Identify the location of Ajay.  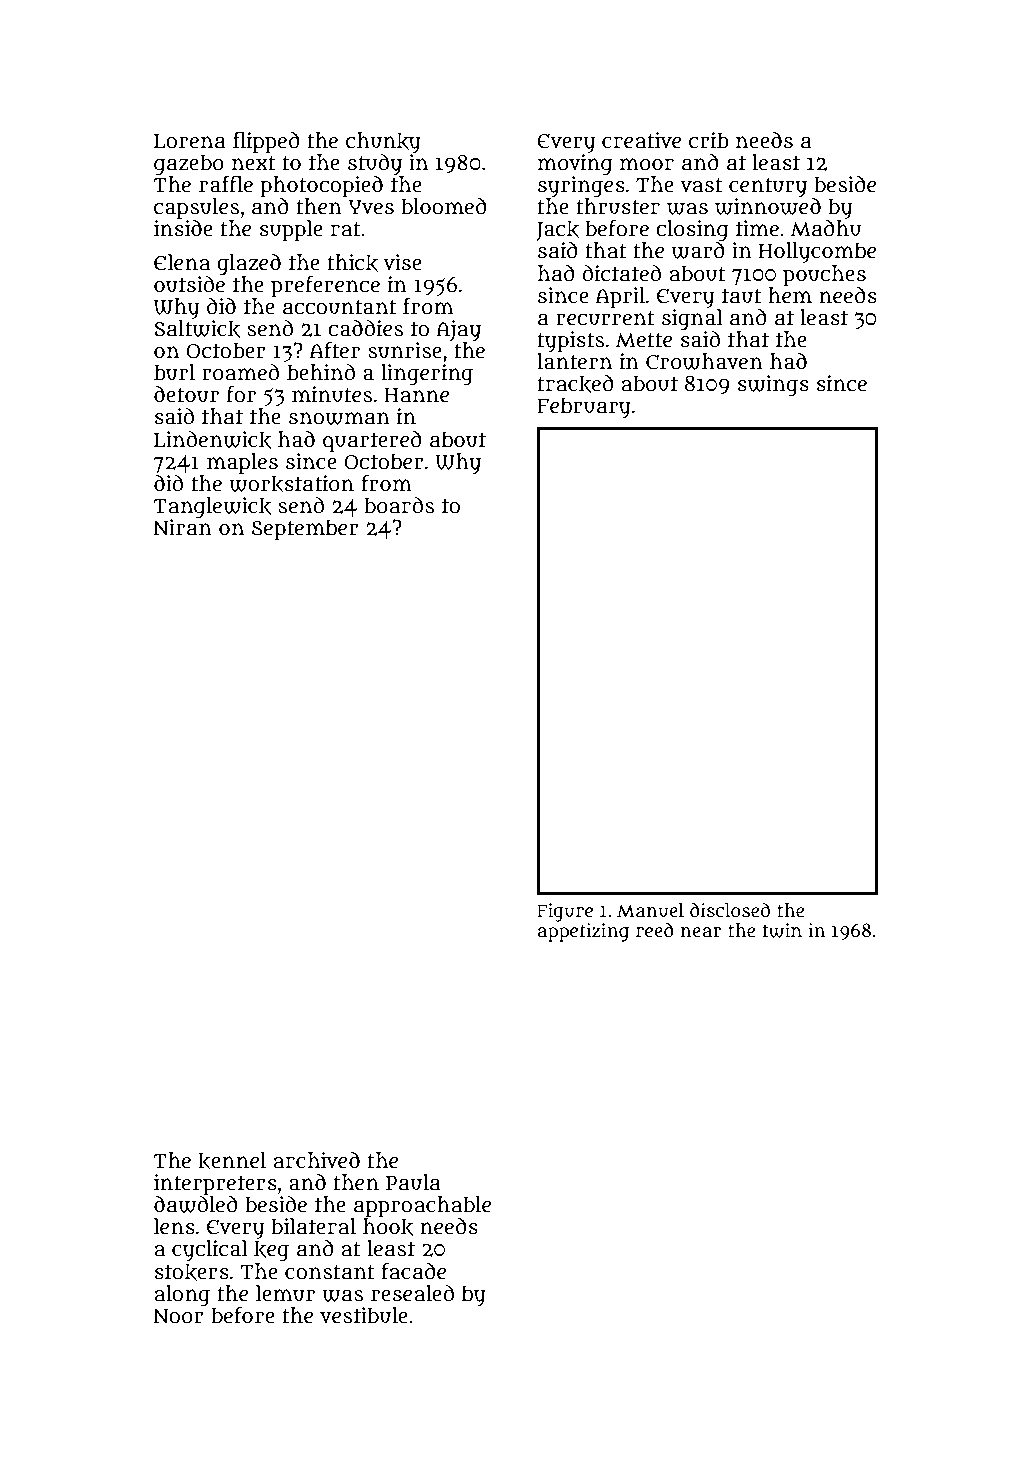
(459, 330).
